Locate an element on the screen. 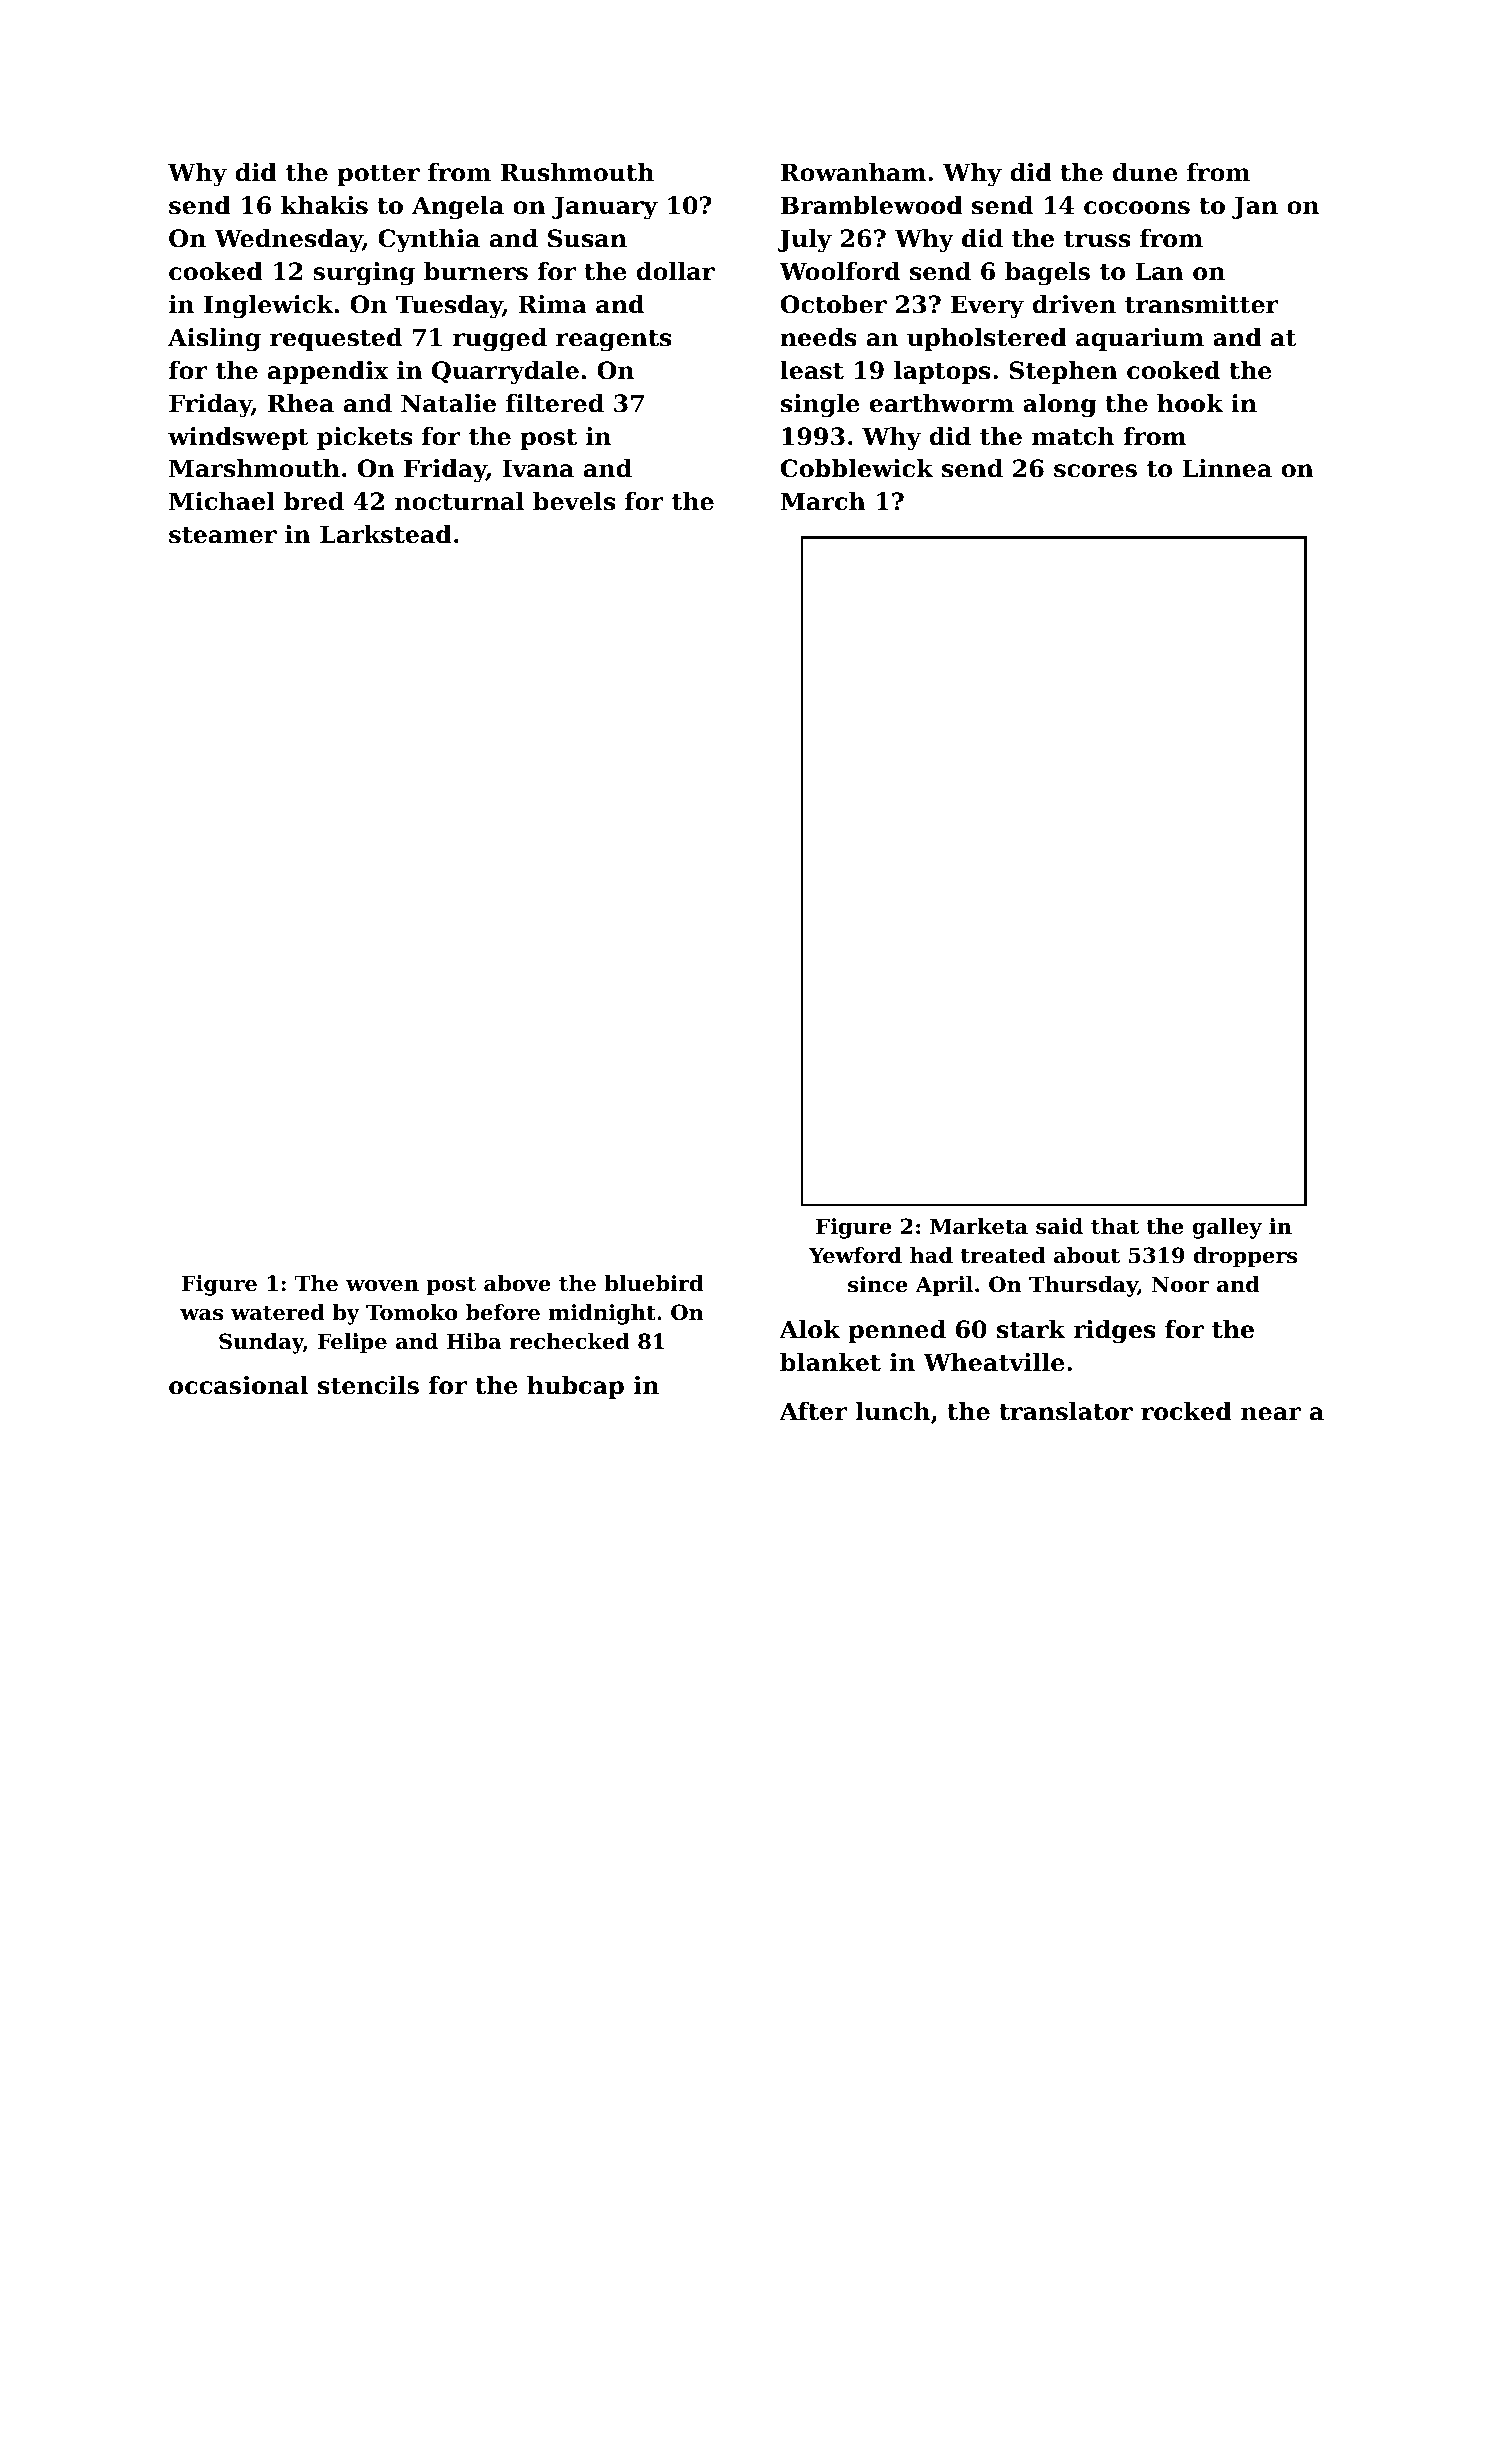  Rushmouth is located at coordinates (577, 172).
